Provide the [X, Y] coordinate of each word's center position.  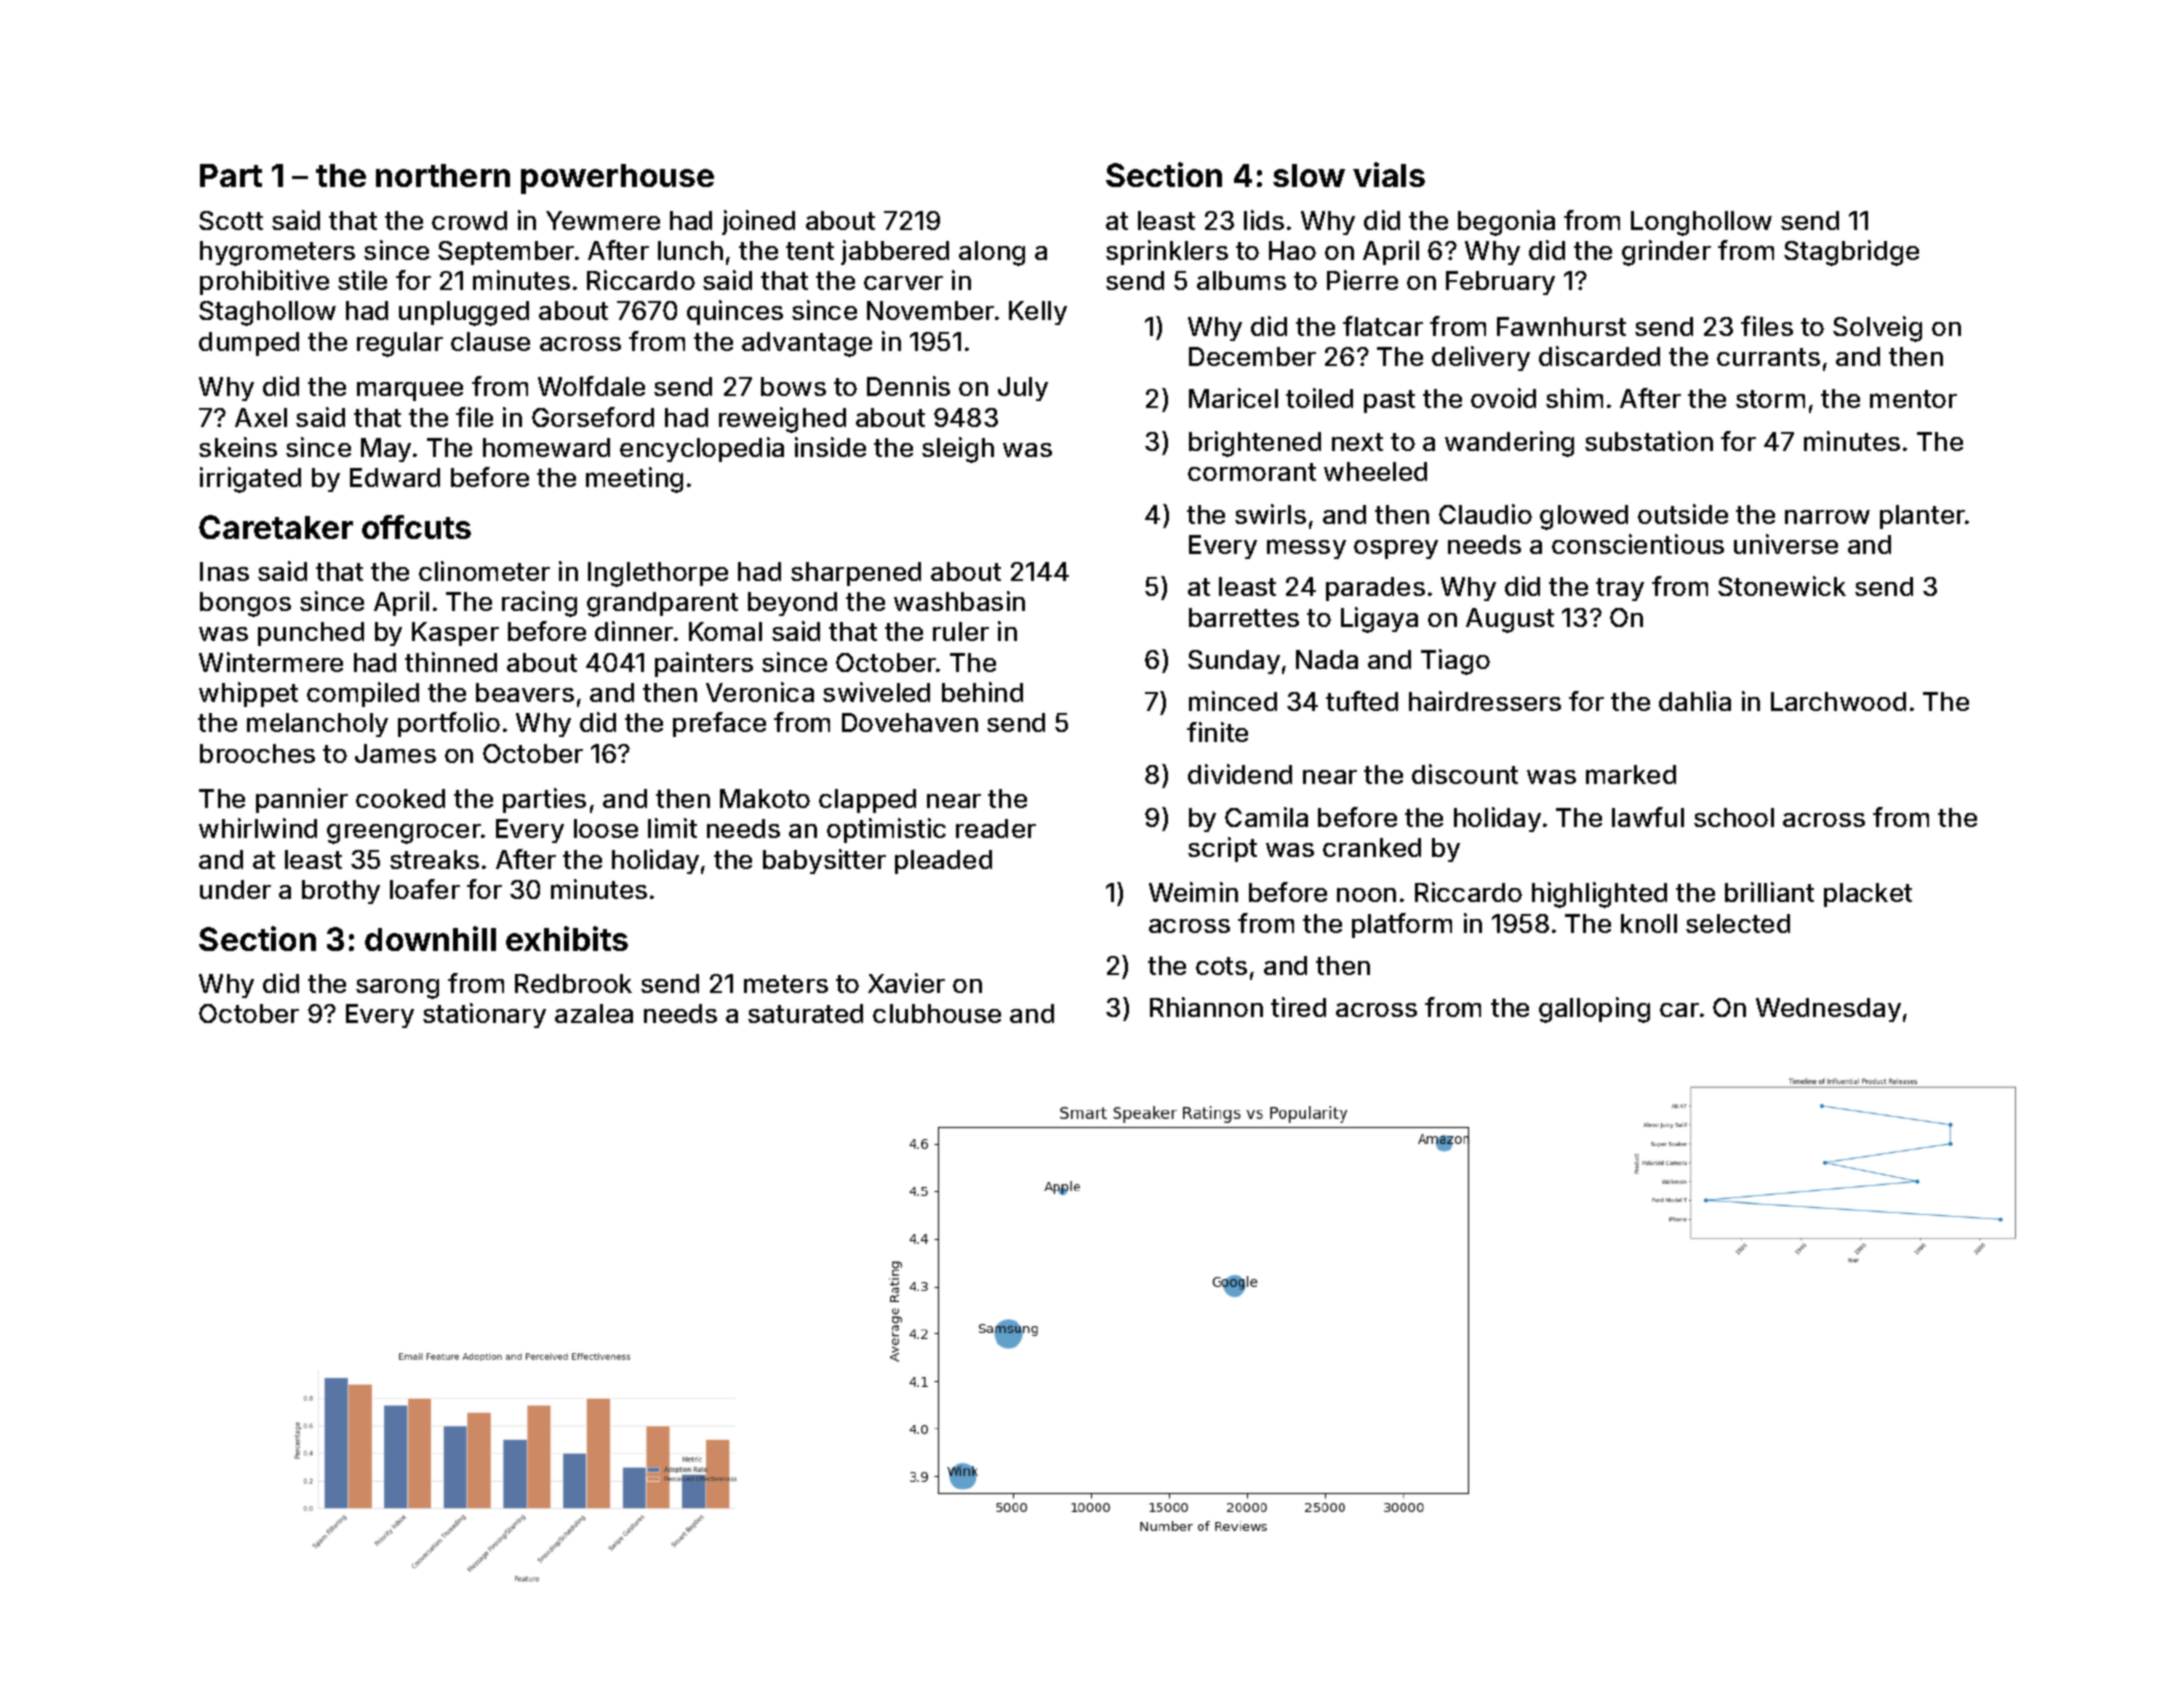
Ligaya [1379, 620]
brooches [257, 753]
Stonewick [1782, 586]
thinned [451, 662]
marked [1631, 774]
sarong [397, 989]
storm [1770, 399]
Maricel [1233, 398]
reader [996, 828]
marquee [410, 391]
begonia [1506, 223]
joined [758, 222]
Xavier [906, 983]
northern [443, 175]
